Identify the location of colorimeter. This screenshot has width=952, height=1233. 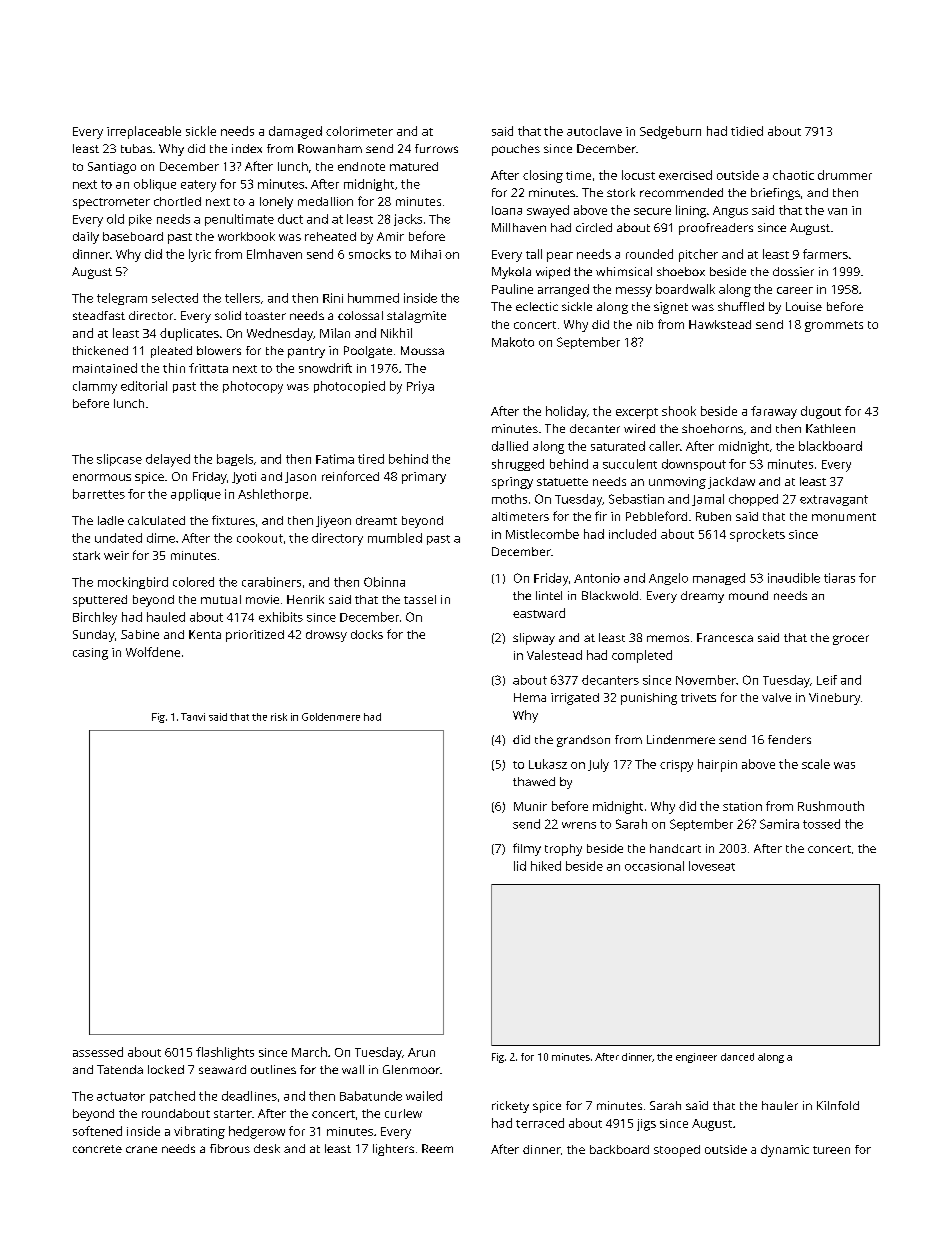
(359, 131).
